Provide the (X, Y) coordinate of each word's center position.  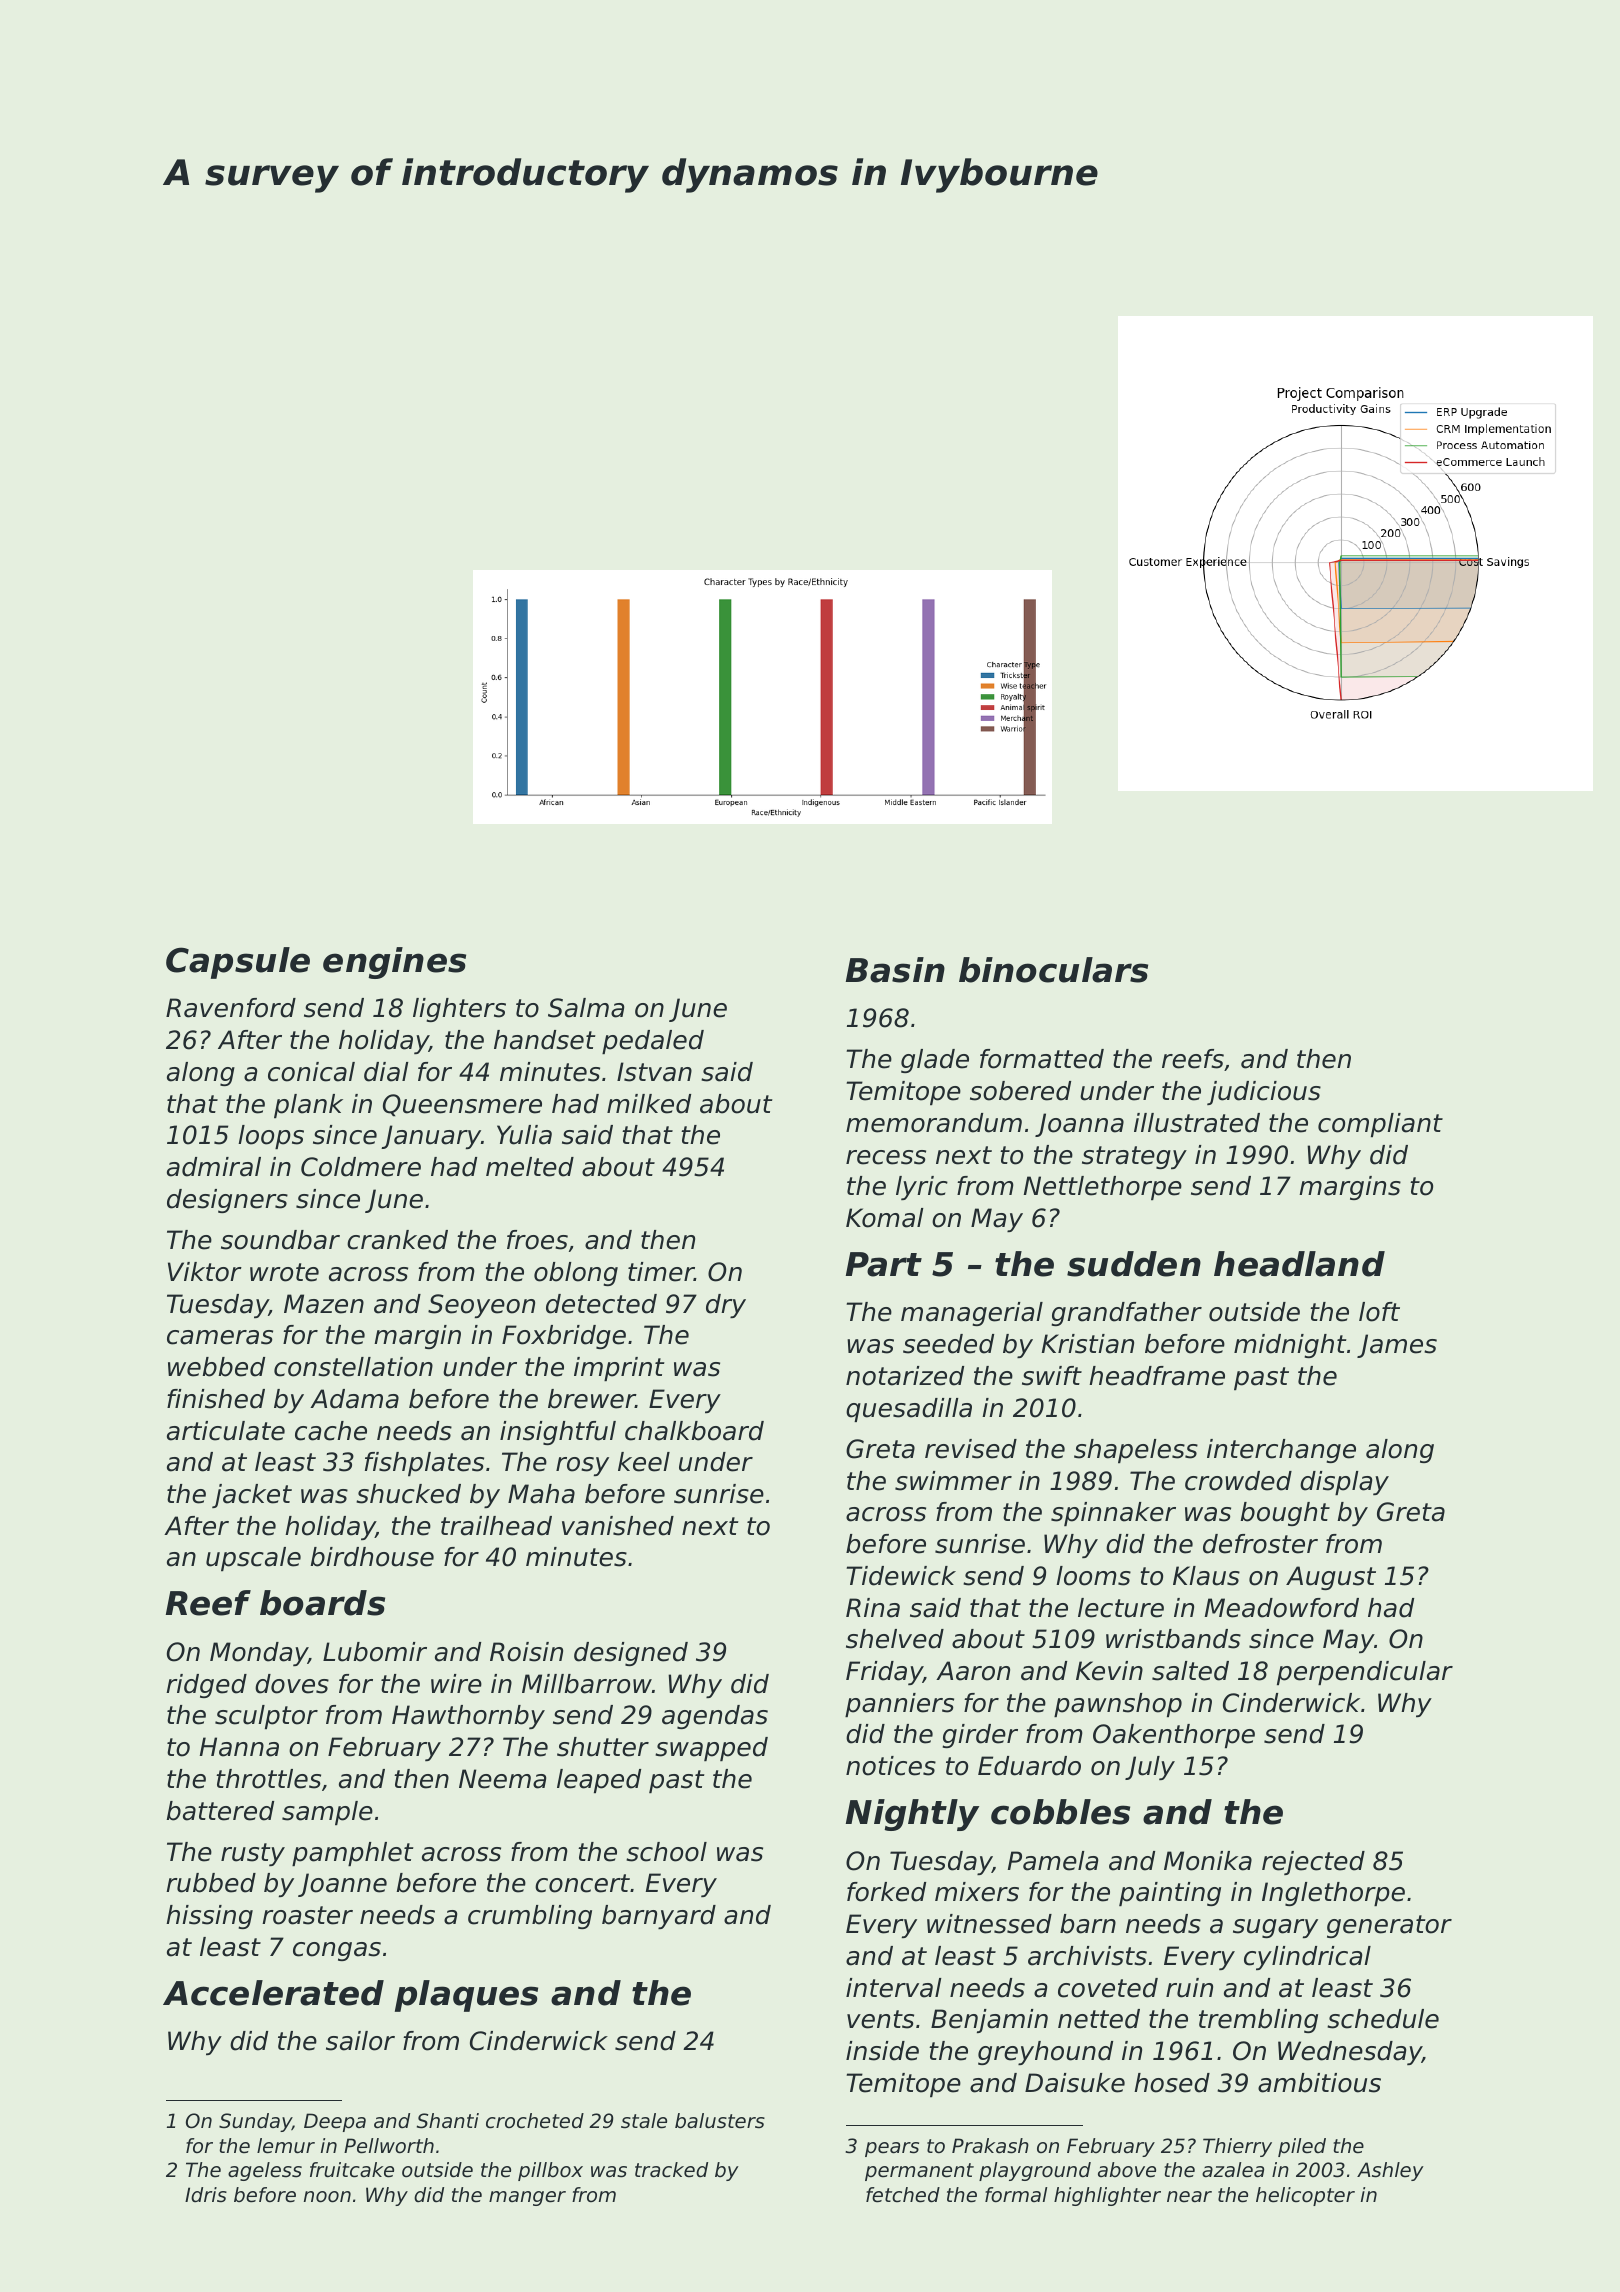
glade (935, 1061)
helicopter (1305, 2196)
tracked (671, 2170)
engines (394, 963)
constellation (353, 1367)
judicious (1264, 1093)
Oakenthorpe (1174, 1736)
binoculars (1053, 970)
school (666, 1852)
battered (220, 1811)
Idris (206, 2195)
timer (661, 1272)
